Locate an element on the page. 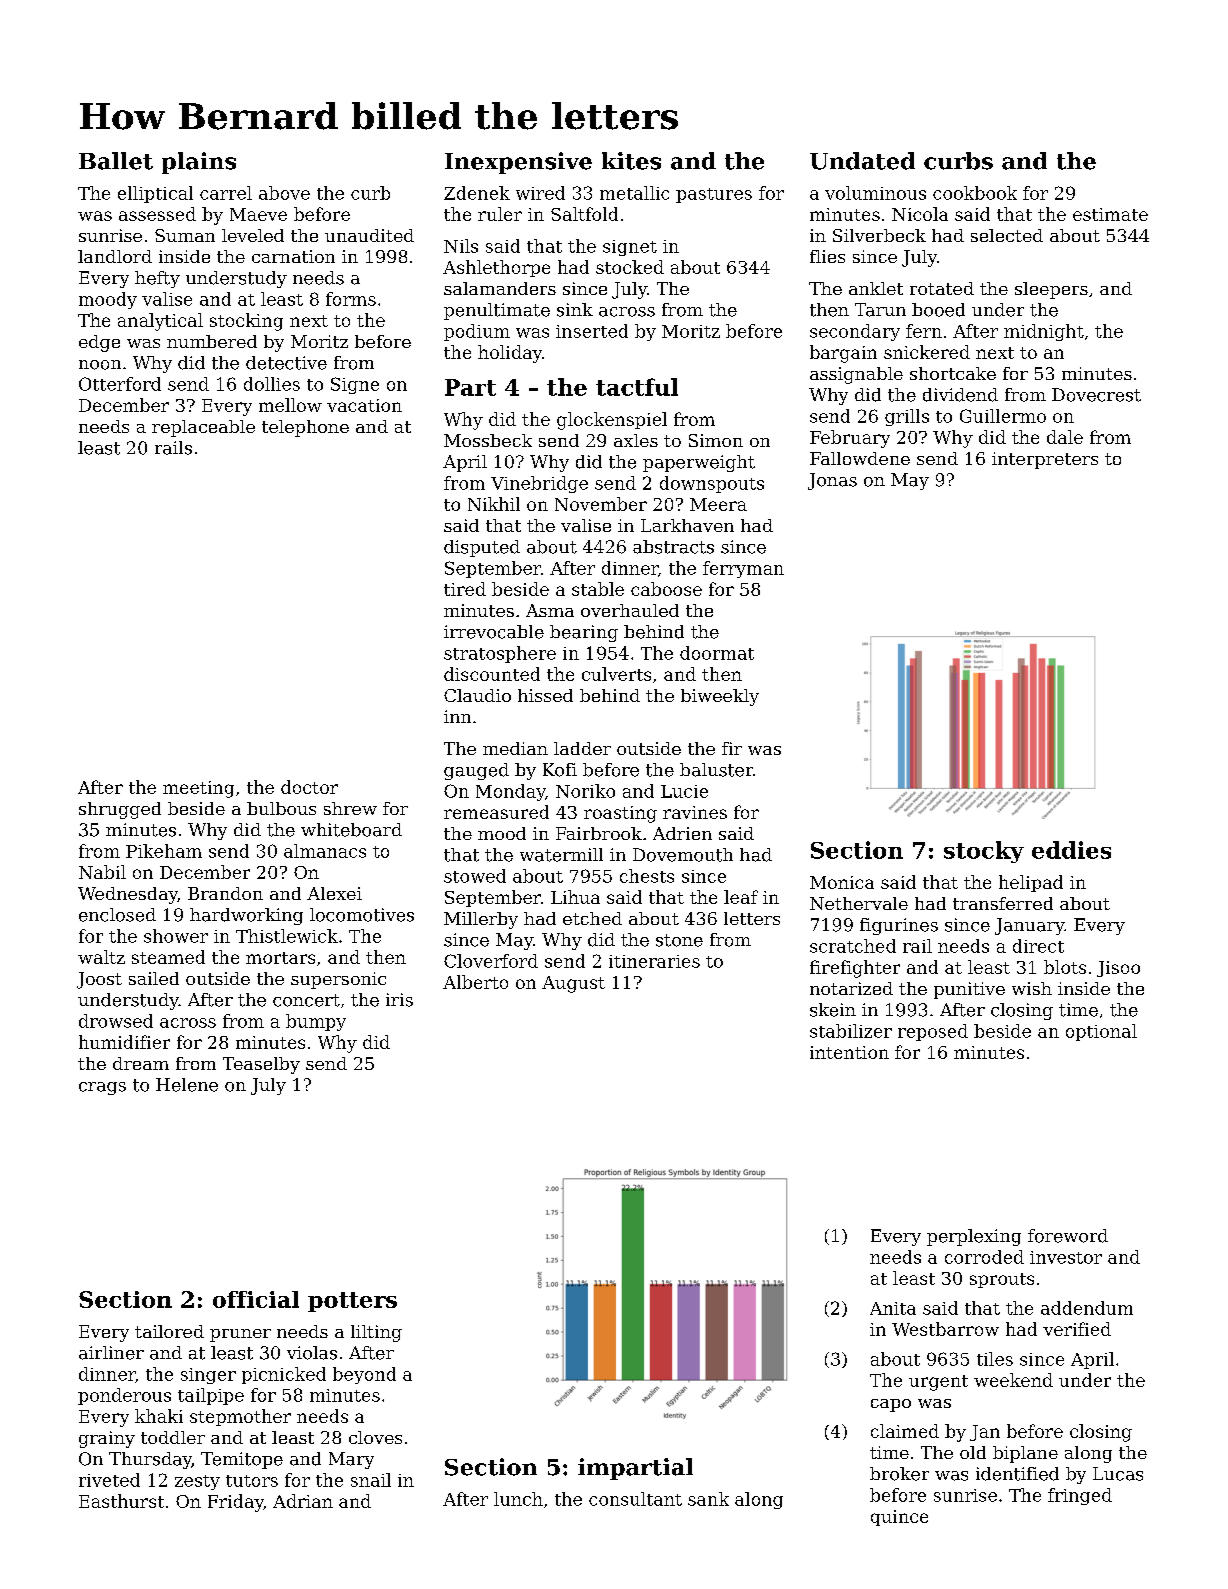 This document has height=1589, width=1228. riveted is located at coordinates (109, 1480).
